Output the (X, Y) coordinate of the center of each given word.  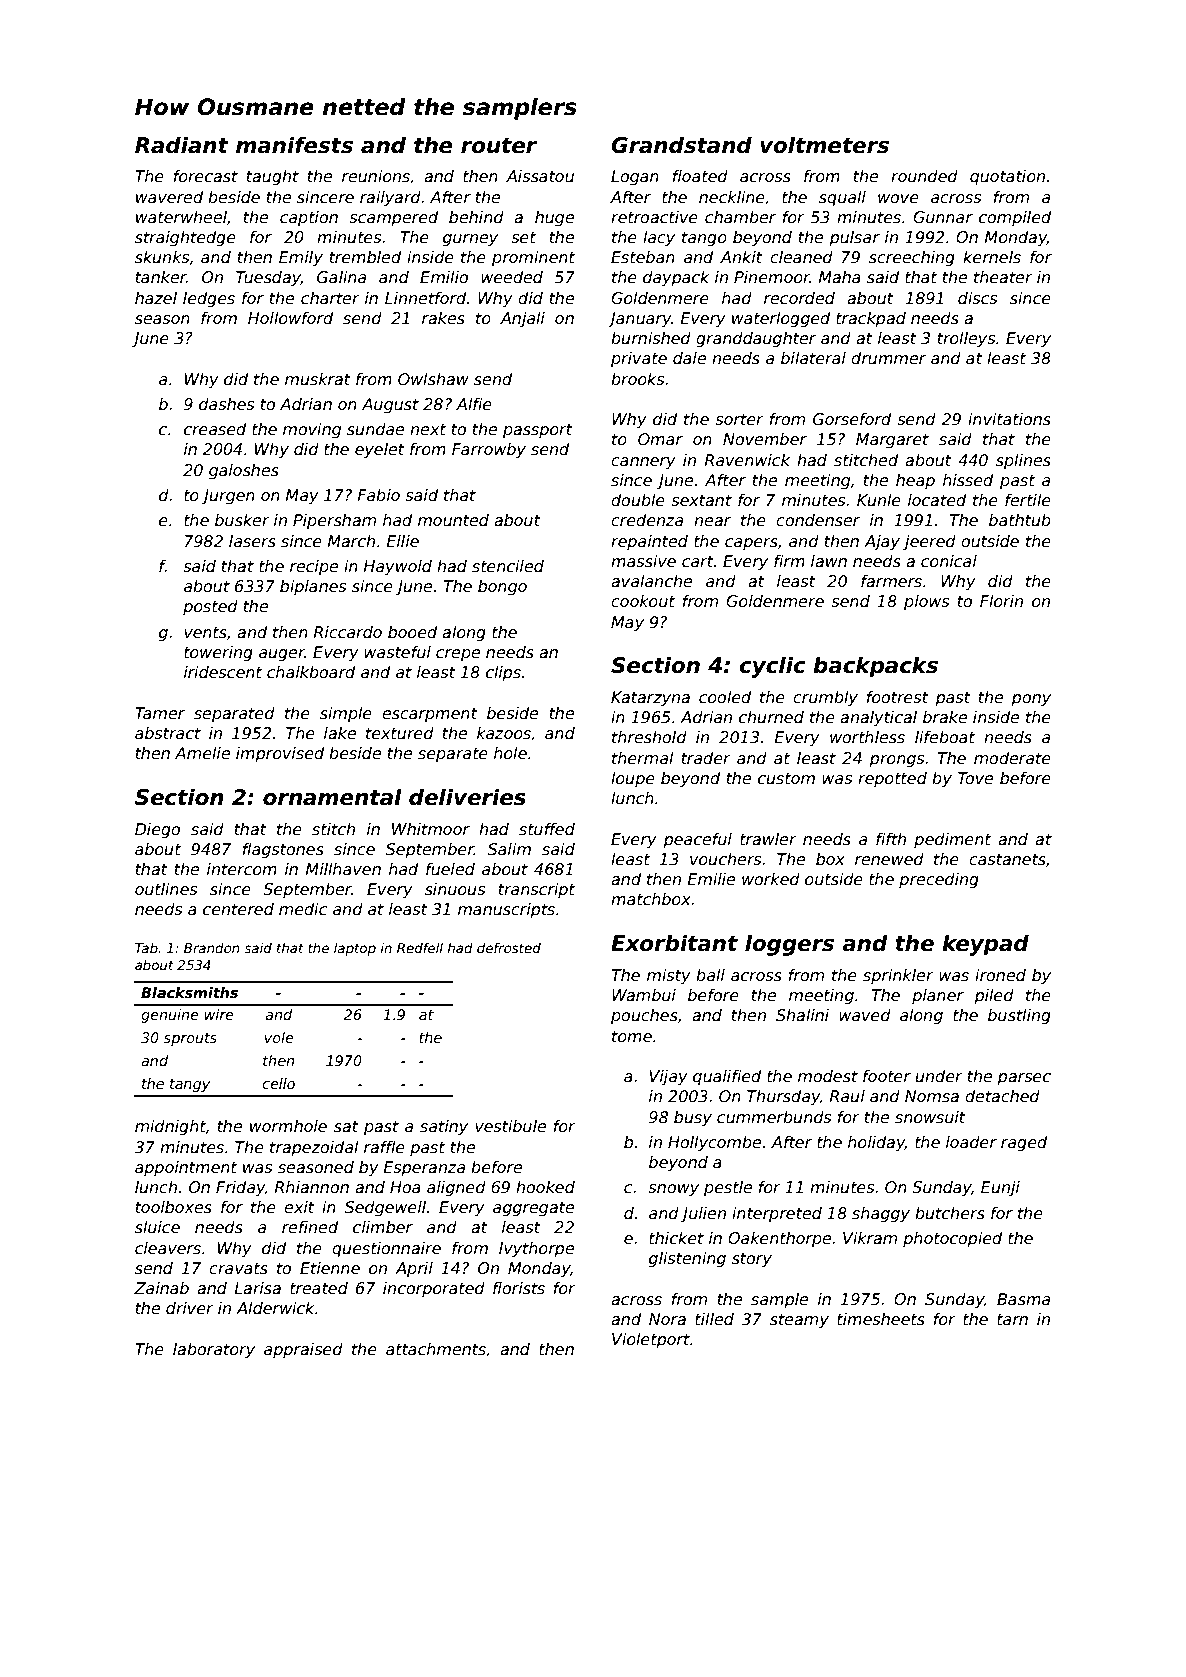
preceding (939, 880)
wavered (169, 197)
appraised (303, 1350)
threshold (649, 737)
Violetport (651, 1340)
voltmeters (824, 145)
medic (303, 909)
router (499, 146)
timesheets (881, 1319)
